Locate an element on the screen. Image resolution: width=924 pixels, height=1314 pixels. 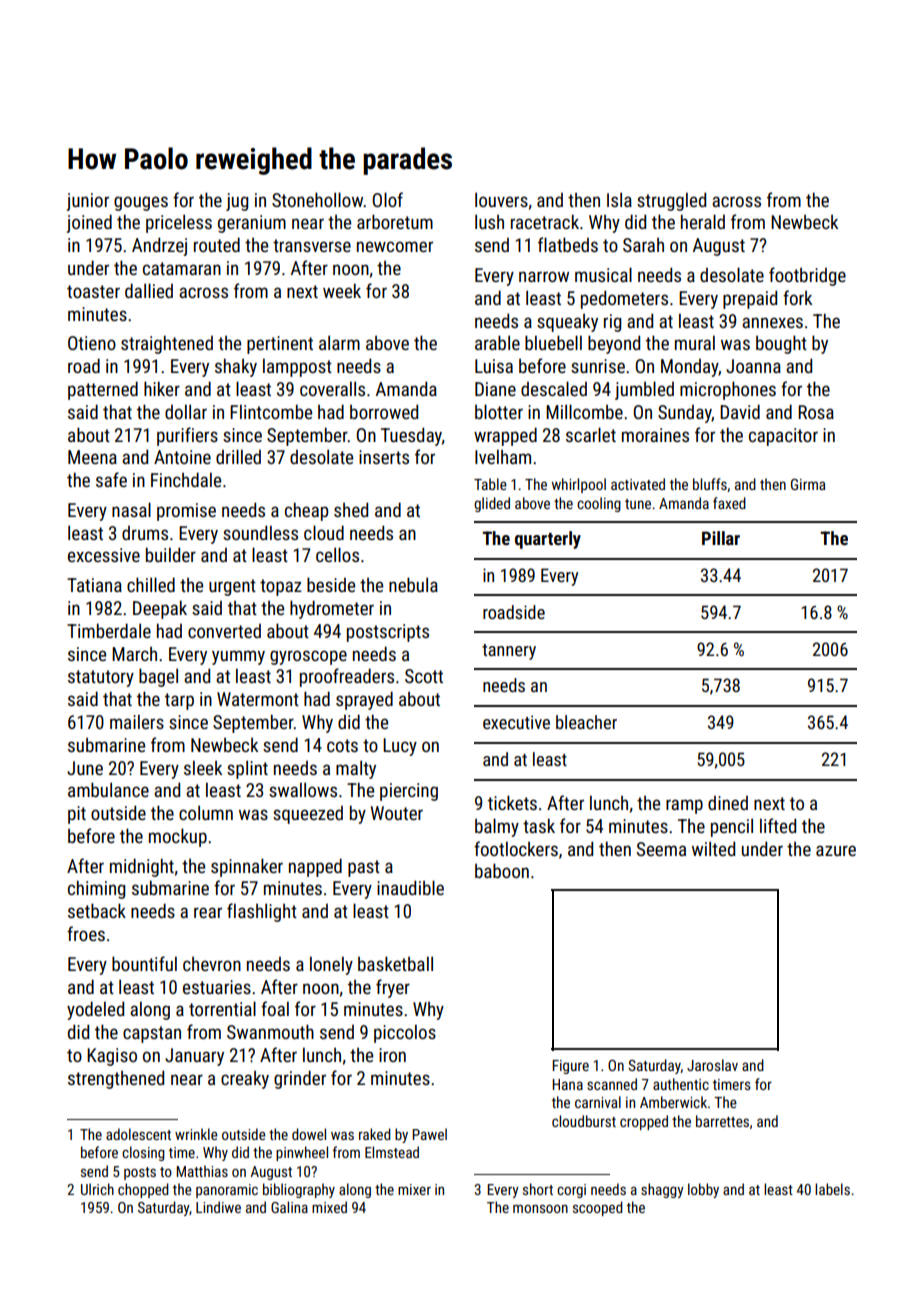
Ulrich is located at coordinates (97, 1189).
